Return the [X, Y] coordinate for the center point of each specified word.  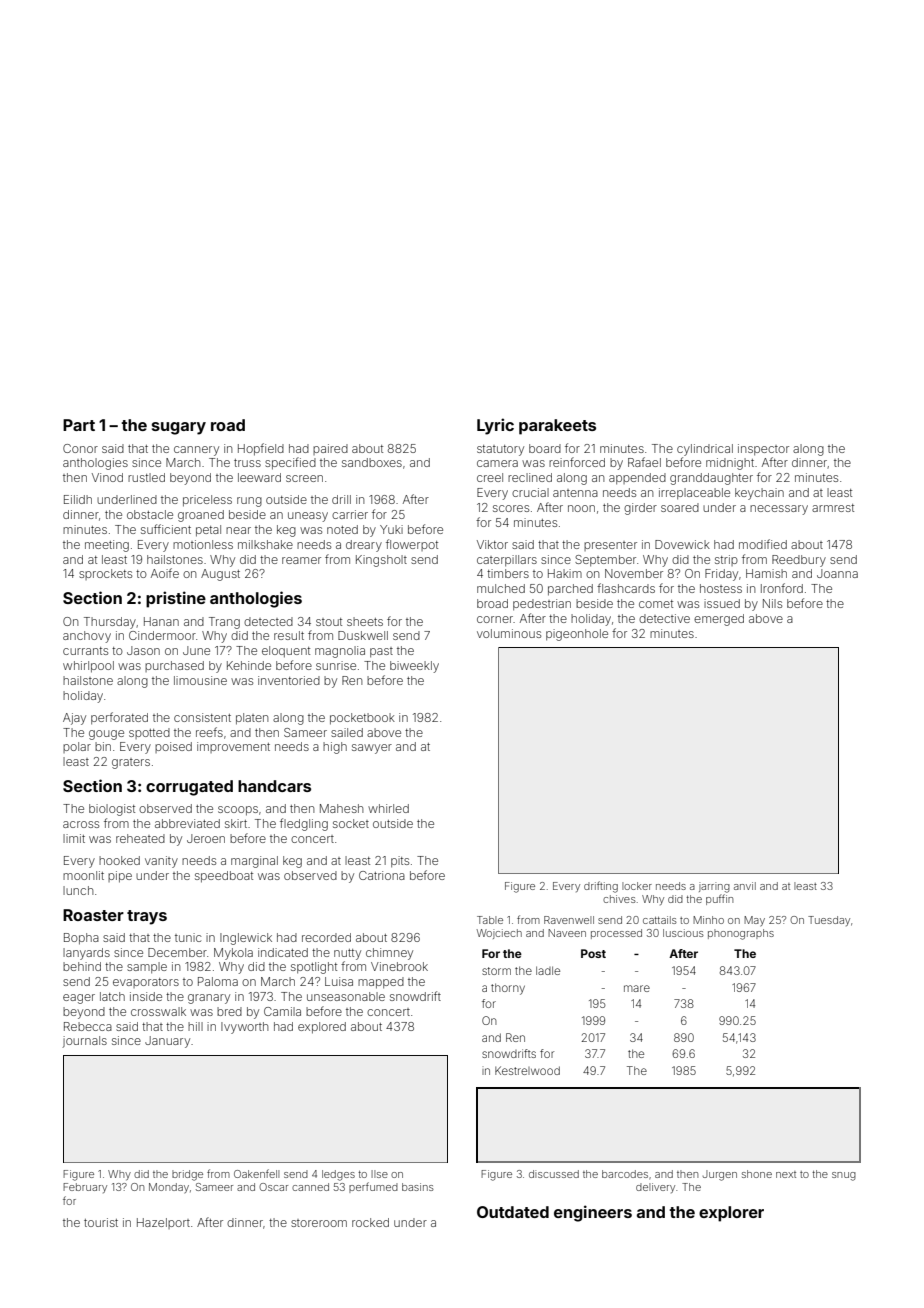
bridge [187, 1175]
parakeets [557, 427]
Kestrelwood [527, 1070]
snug [844, 1176]
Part [79, 425]
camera [497, 463]
